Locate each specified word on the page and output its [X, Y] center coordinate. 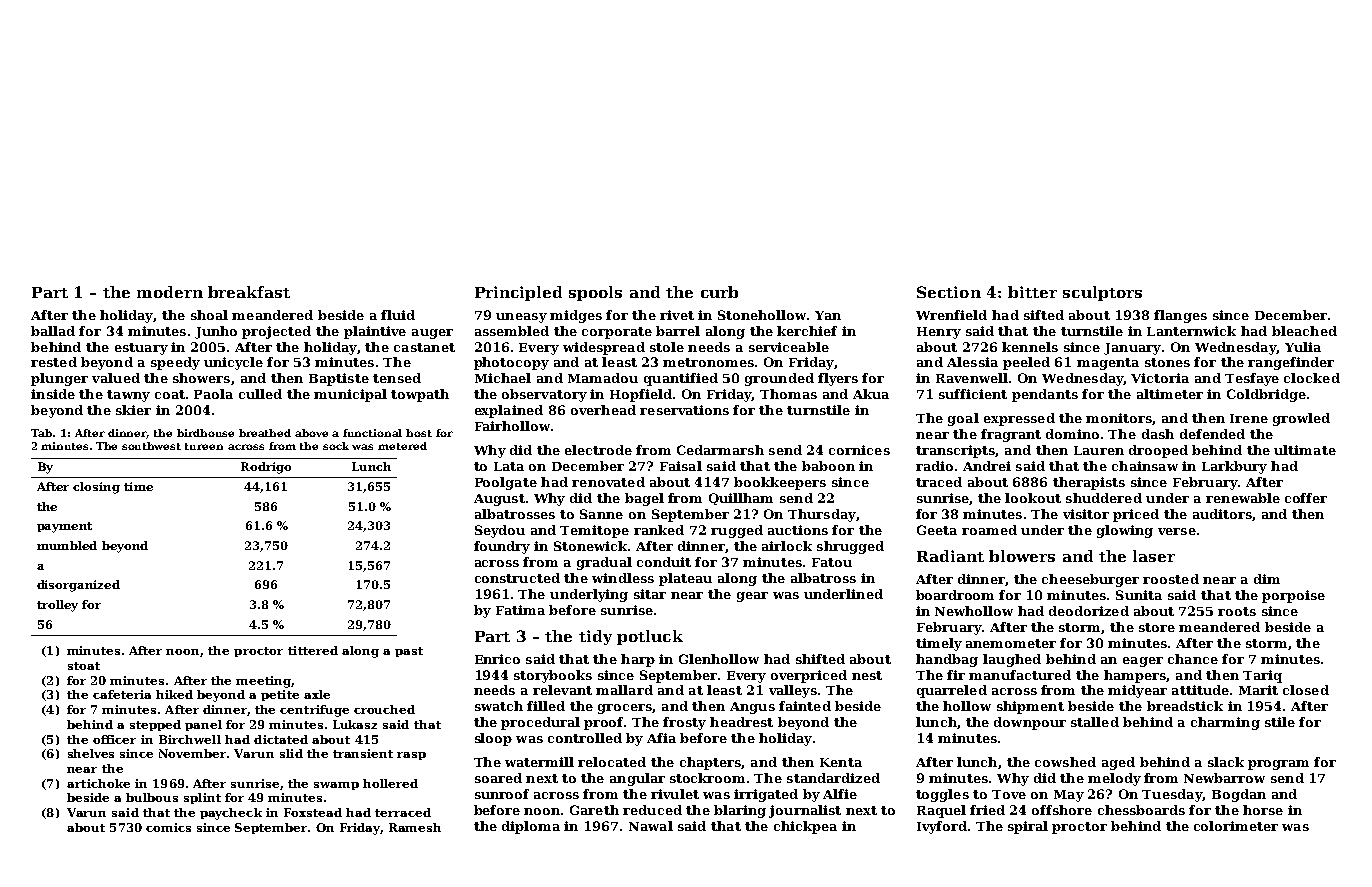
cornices [859, 450]
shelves [91, 753]
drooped [1158, 451]
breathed [265, 433]
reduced [652, 810]
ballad [53, 331]
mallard [624, 690]
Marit [1258, 690]
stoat [84, 666]
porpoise [1293, 596]
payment [64, 527]
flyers [838, 379]
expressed [1019, 419]
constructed [517, 578]
